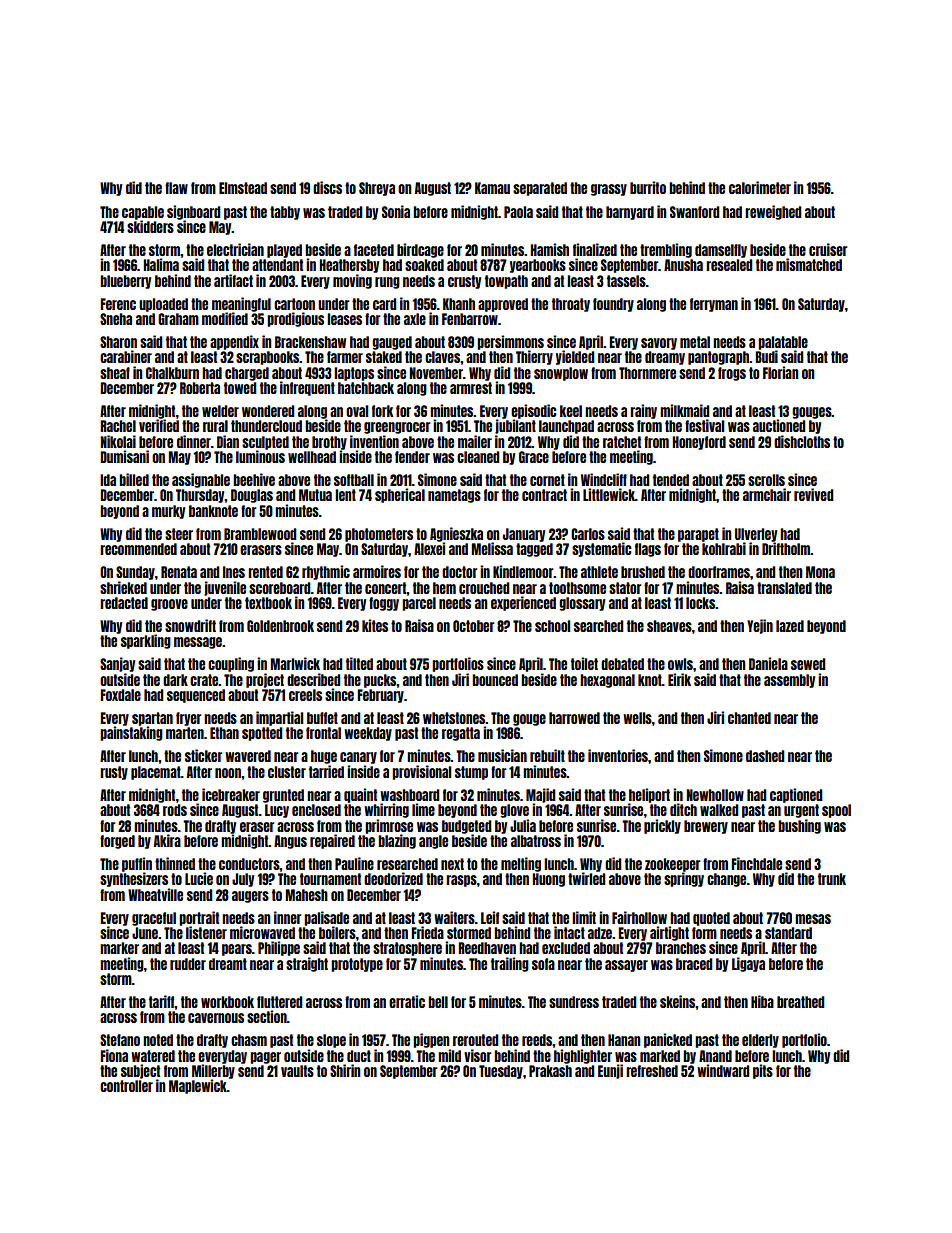 This screenshot has height=1233, width=952. I want to click on Daniela, so click(768, 663).
